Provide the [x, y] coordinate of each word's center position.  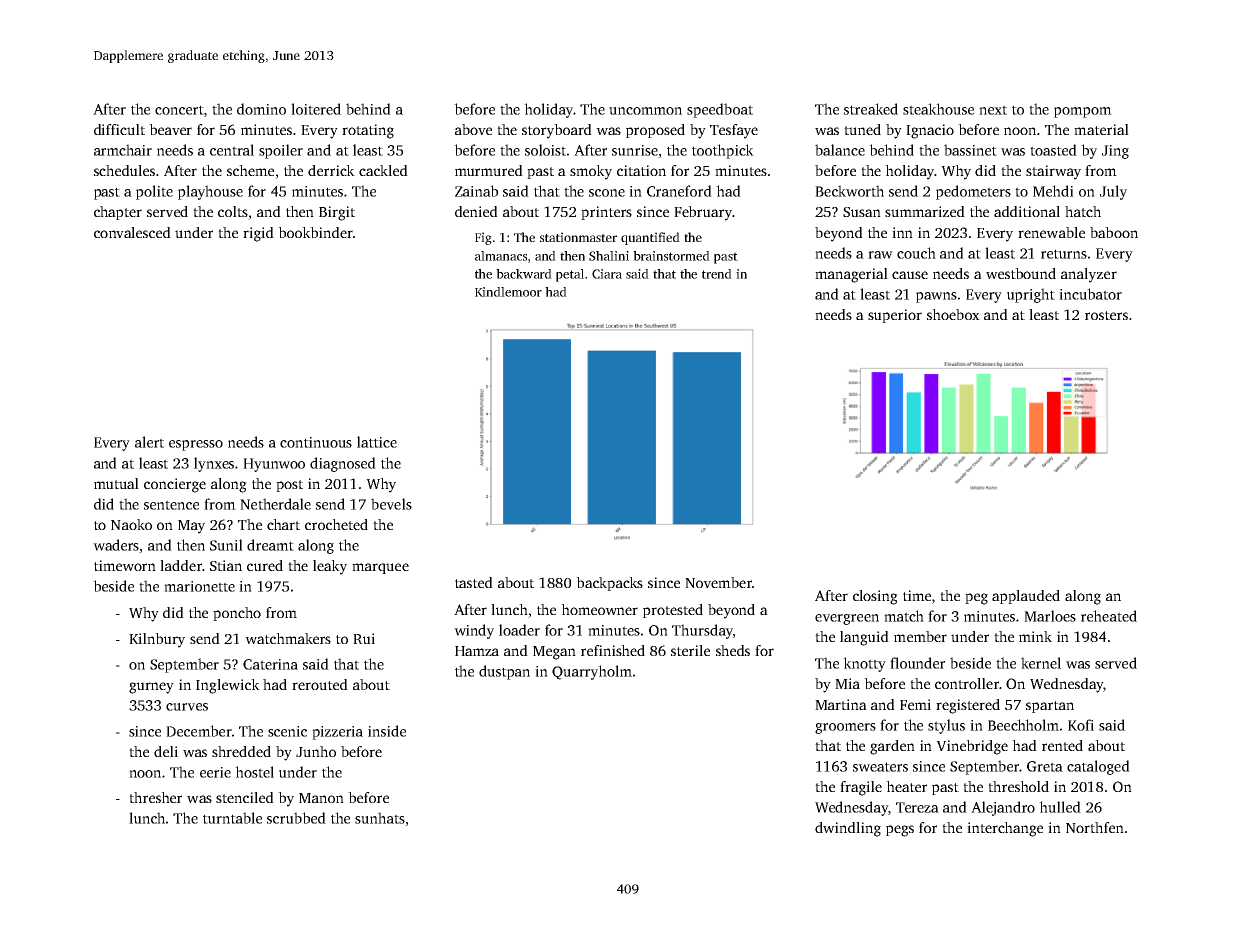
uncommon [645, 111]
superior [895, 316]
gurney [151, 688]
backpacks [609, 584]
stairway [1053, 172]
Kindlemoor [508, 292]
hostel [254, 772]
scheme [250, 170]
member [920, 636]
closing [875, 597]
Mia [847, 683]
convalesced [132, 232]
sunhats [380, 818]
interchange [1005, 829]
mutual [116, 483]
